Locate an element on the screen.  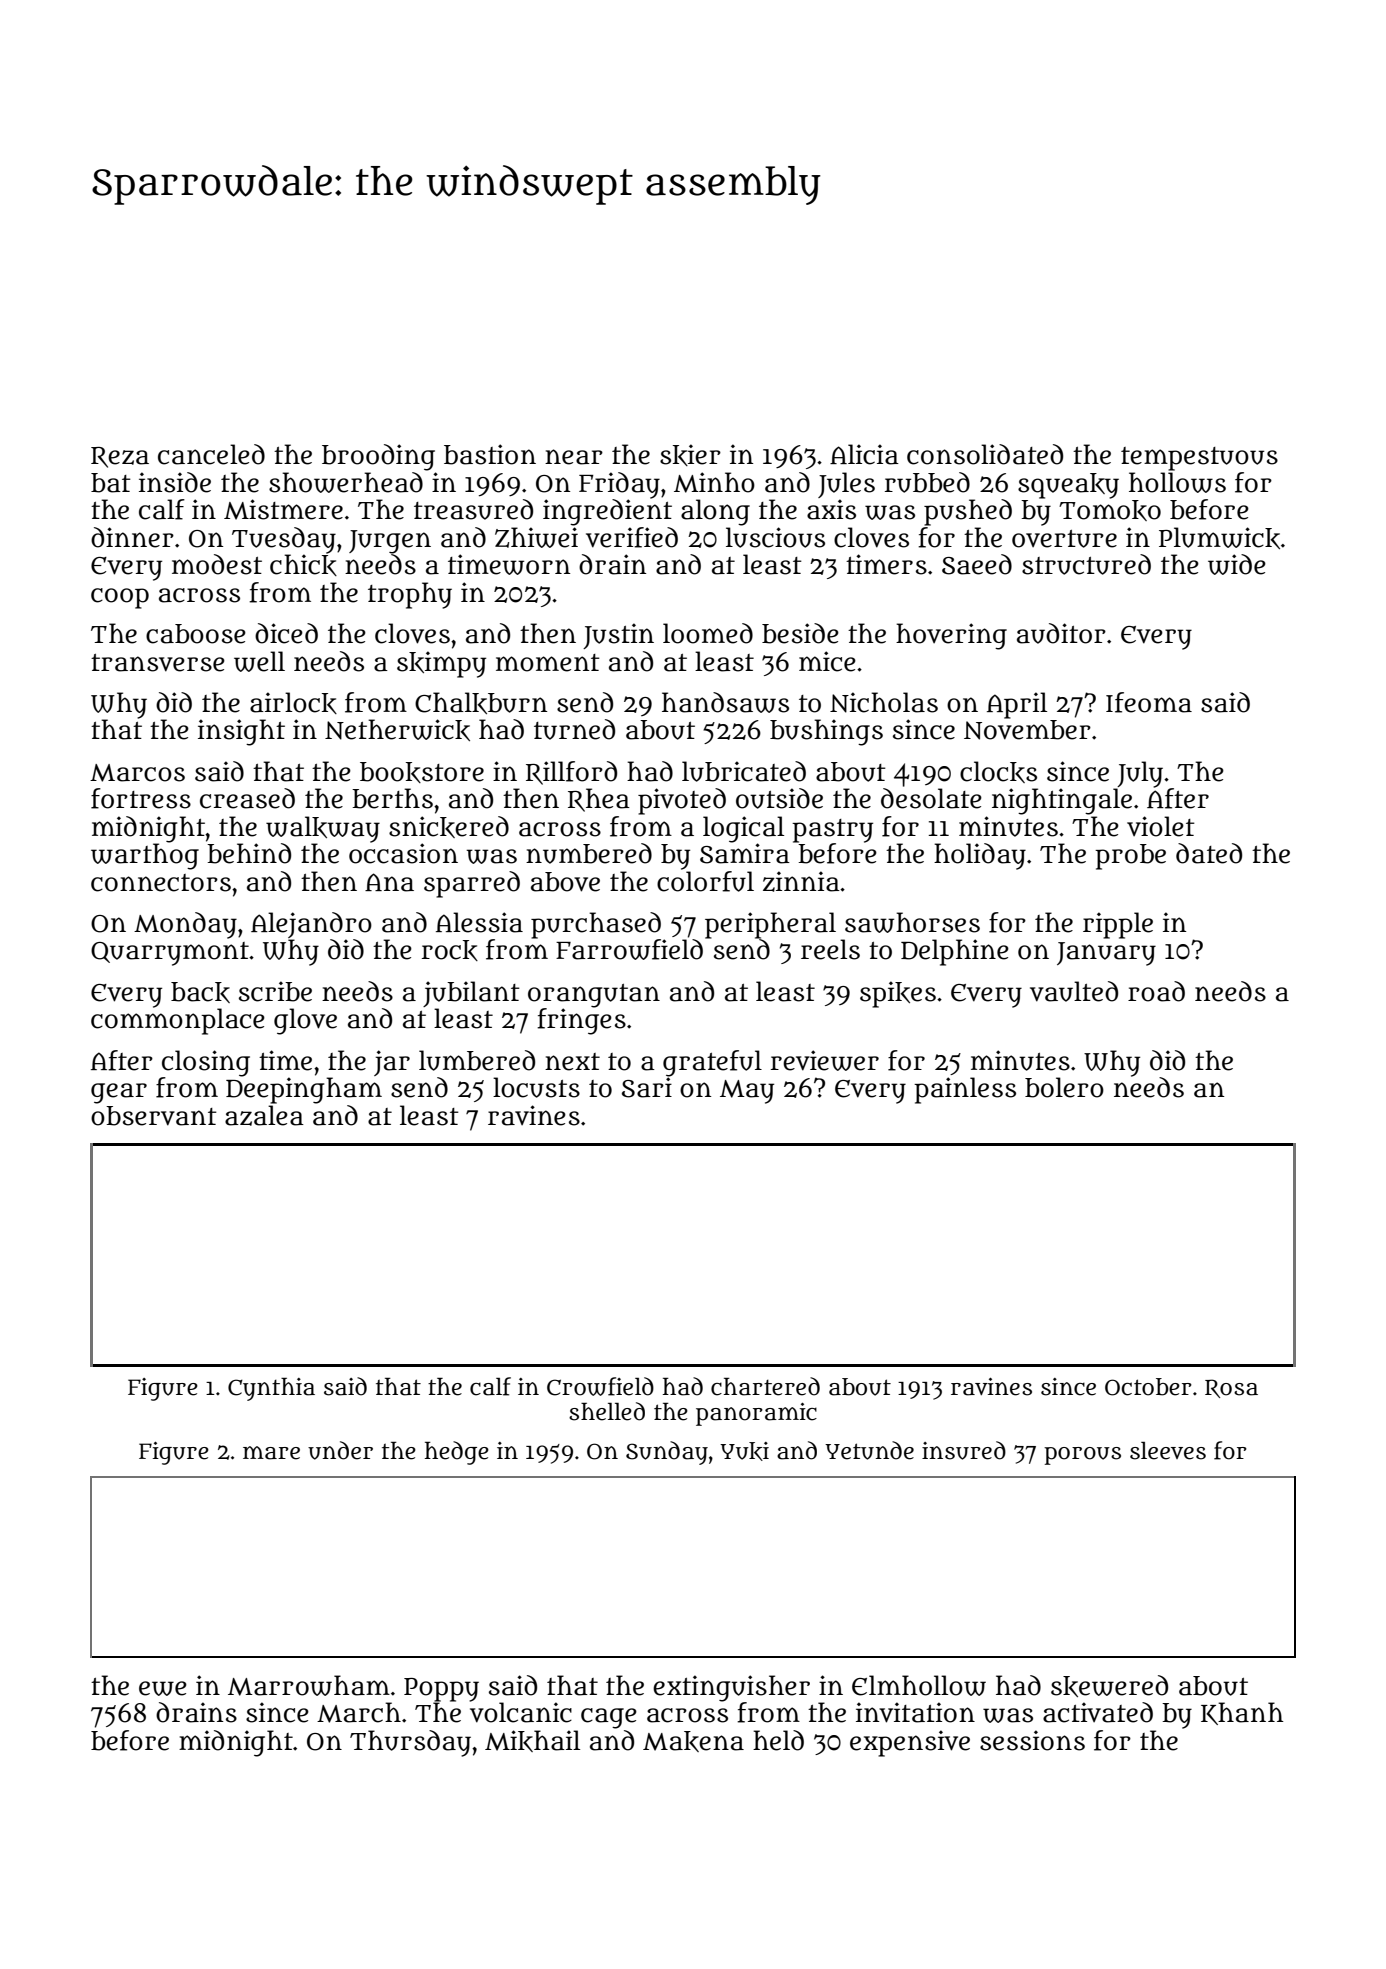
Sunday is located at coordinates (667, 1453).
